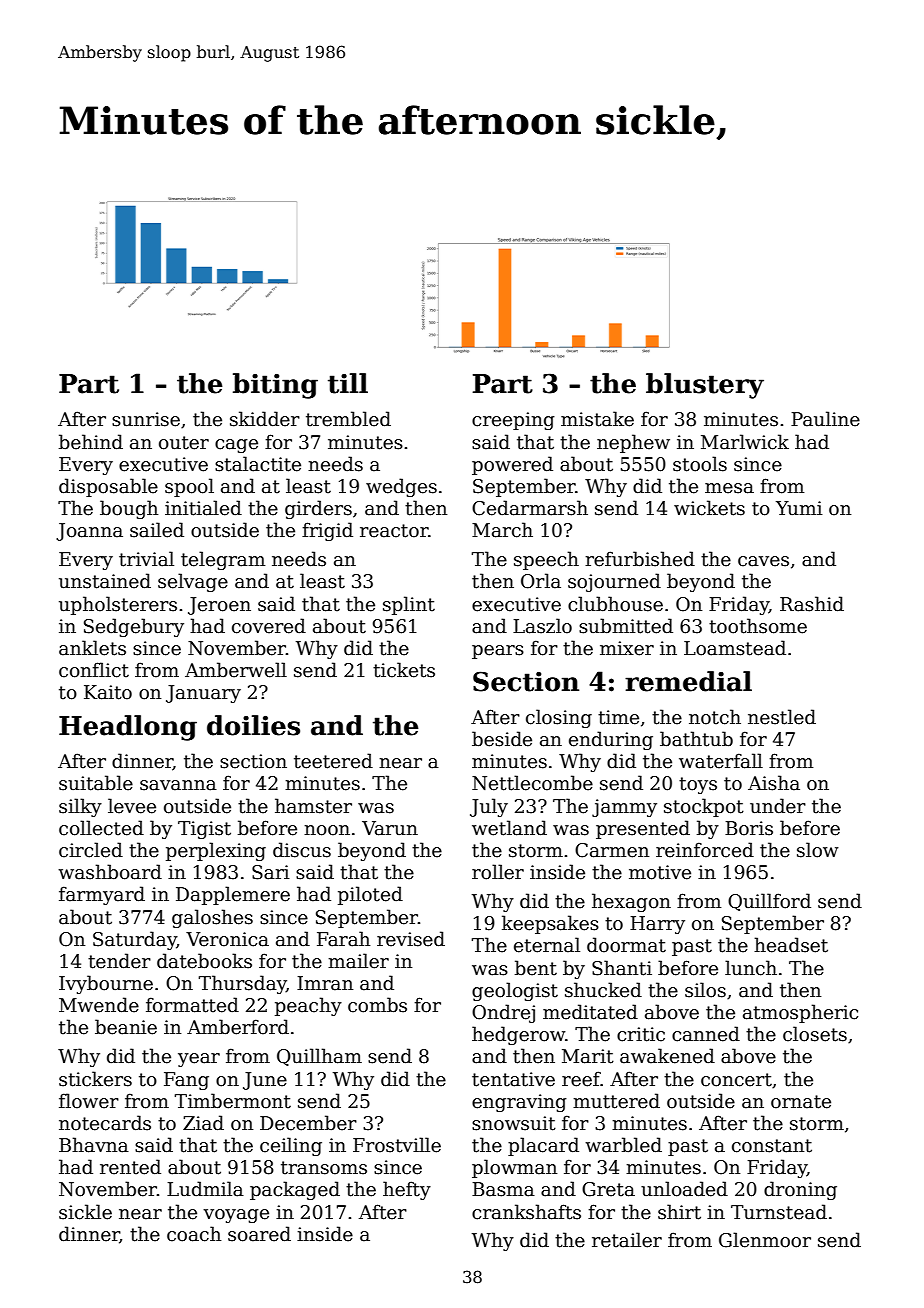 The height and width of the page is (1308, 924). I want to click on blustery, so click(705, 386).
